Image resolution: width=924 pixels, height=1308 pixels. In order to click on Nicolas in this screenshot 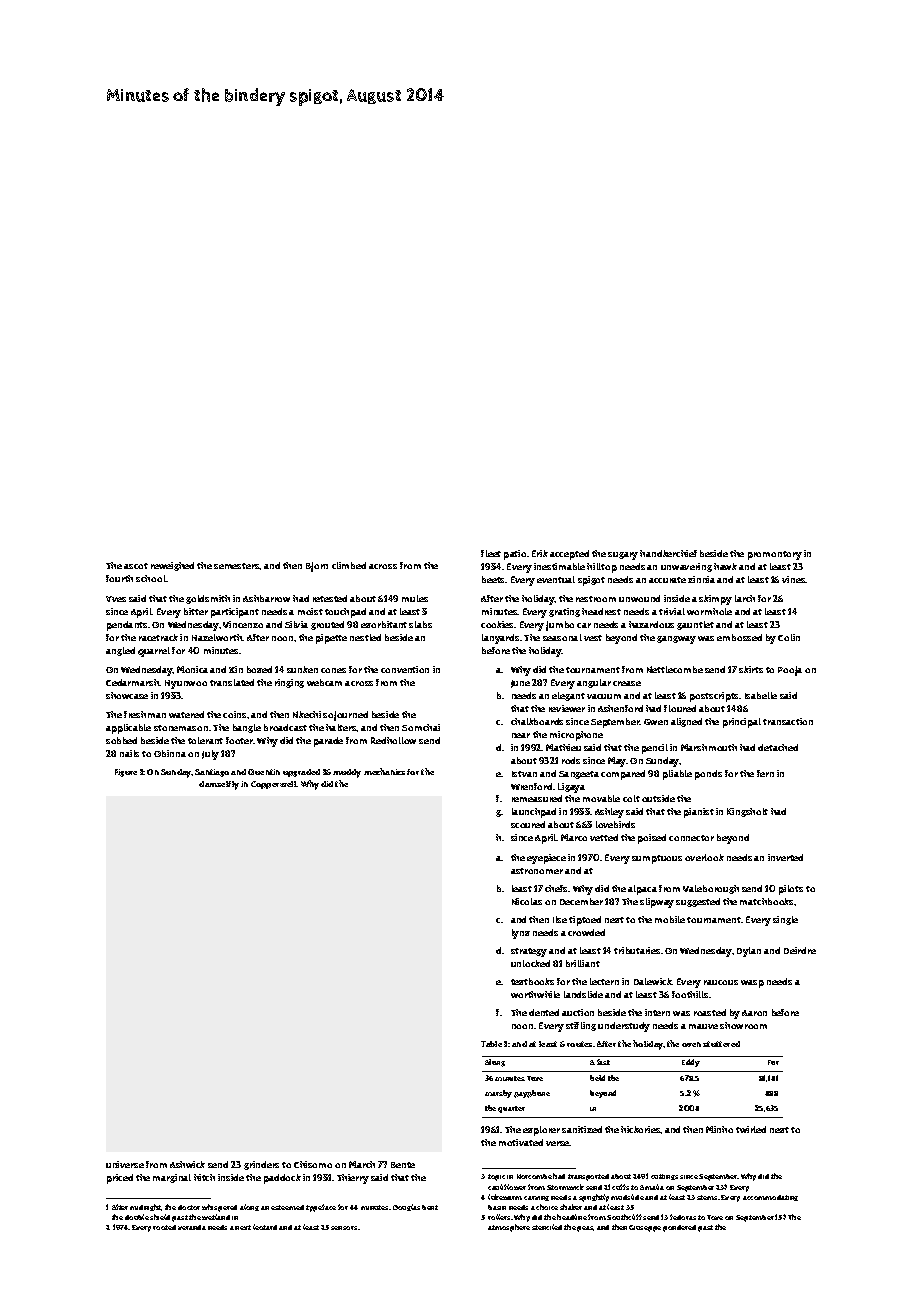, I will do `click(527, 901)`.
